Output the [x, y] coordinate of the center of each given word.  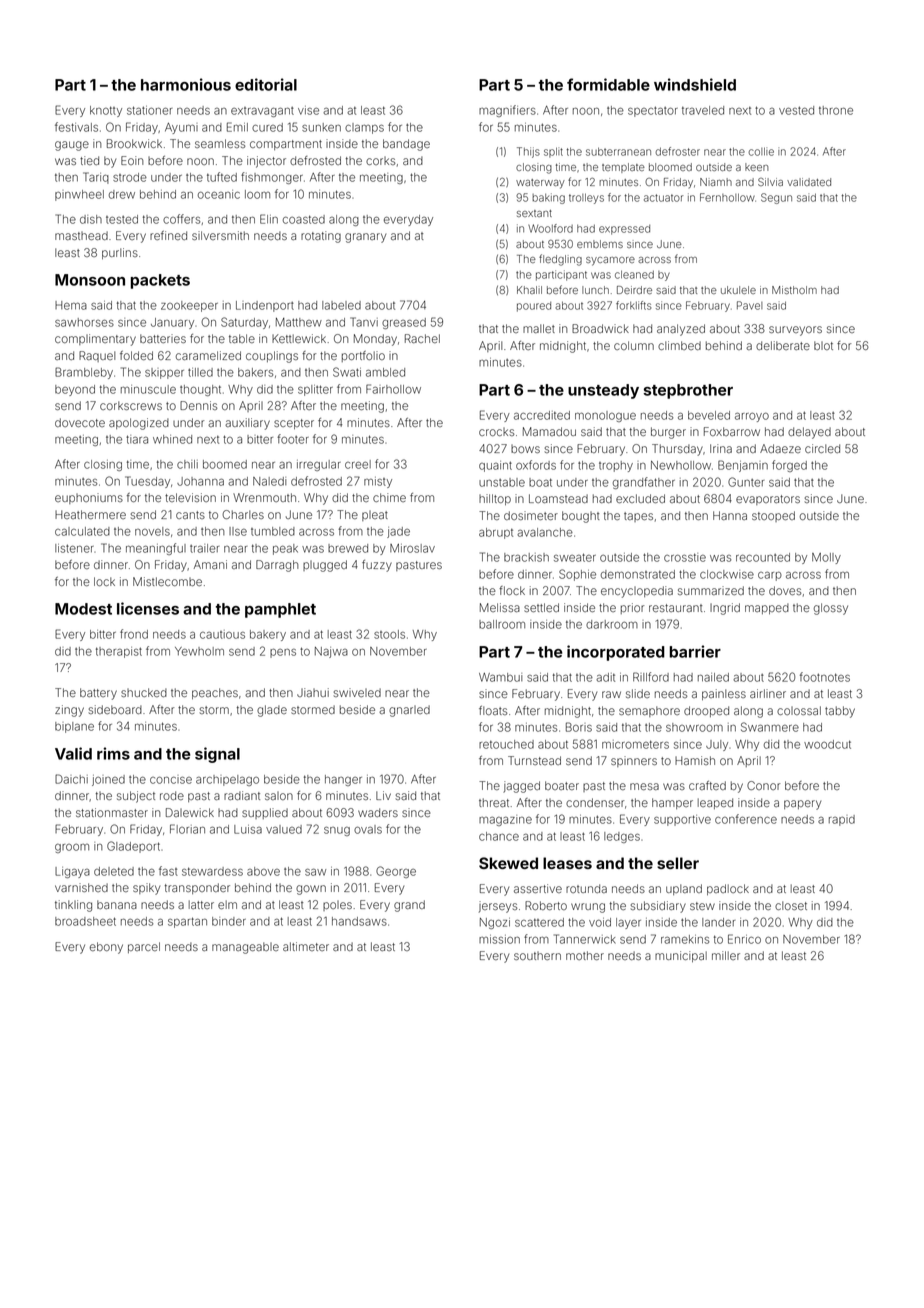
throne [836, 110]
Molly [826, 558]
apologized [139, 424]
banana [117, 904]
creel [358, 464]
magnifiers [507, 111]
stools [389, 634]
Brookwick [134, 143]
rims [113, 753]
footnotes [825, 677]
